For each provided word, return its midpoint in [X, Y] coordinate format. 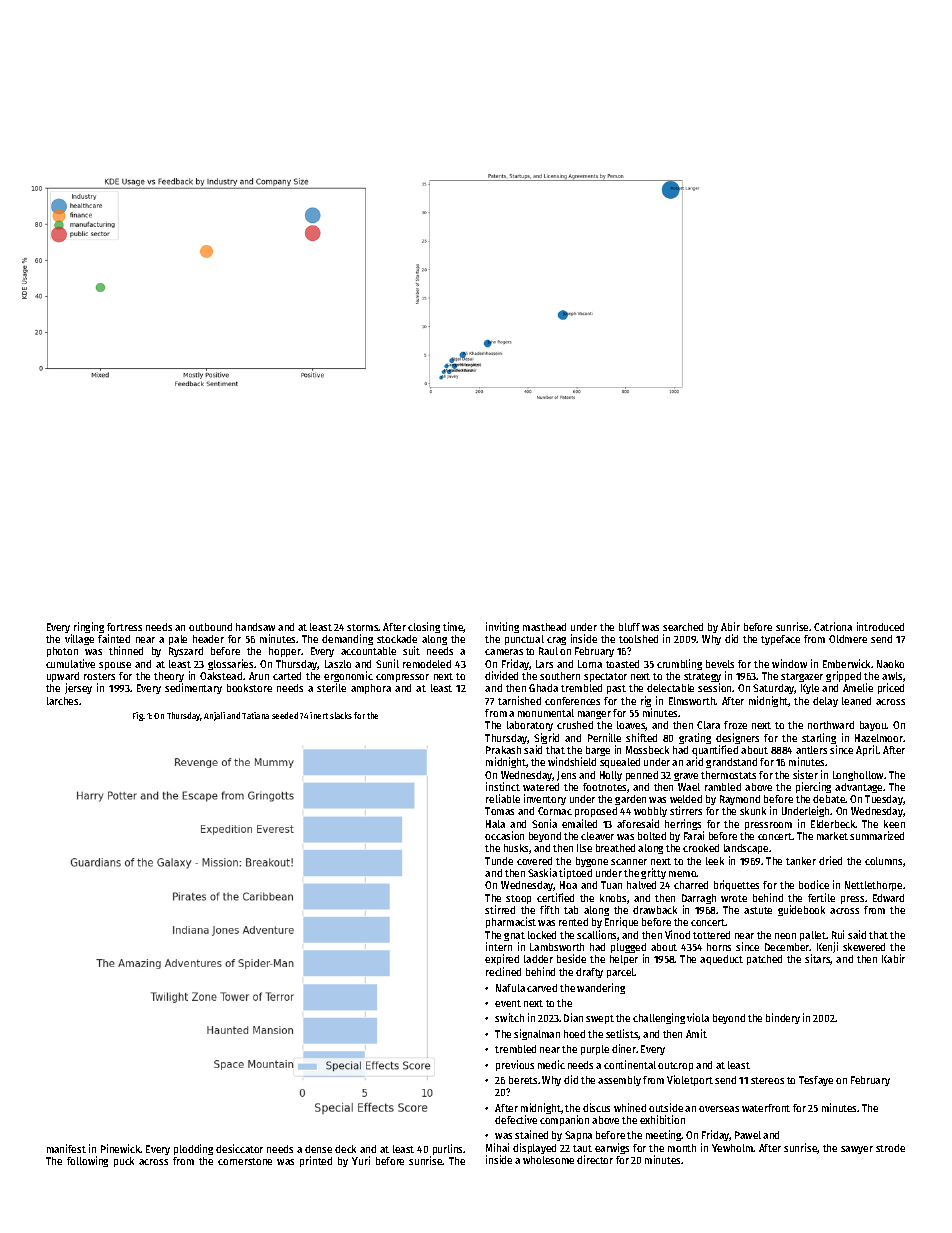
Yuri [361, 1160]
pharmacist [511, 922]
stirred [500, 909]
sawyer [857, 1150]
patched [764, 960]
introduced [880, 626]
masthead [544, 627]
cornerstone [245, 1161]
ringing [89, 627]
